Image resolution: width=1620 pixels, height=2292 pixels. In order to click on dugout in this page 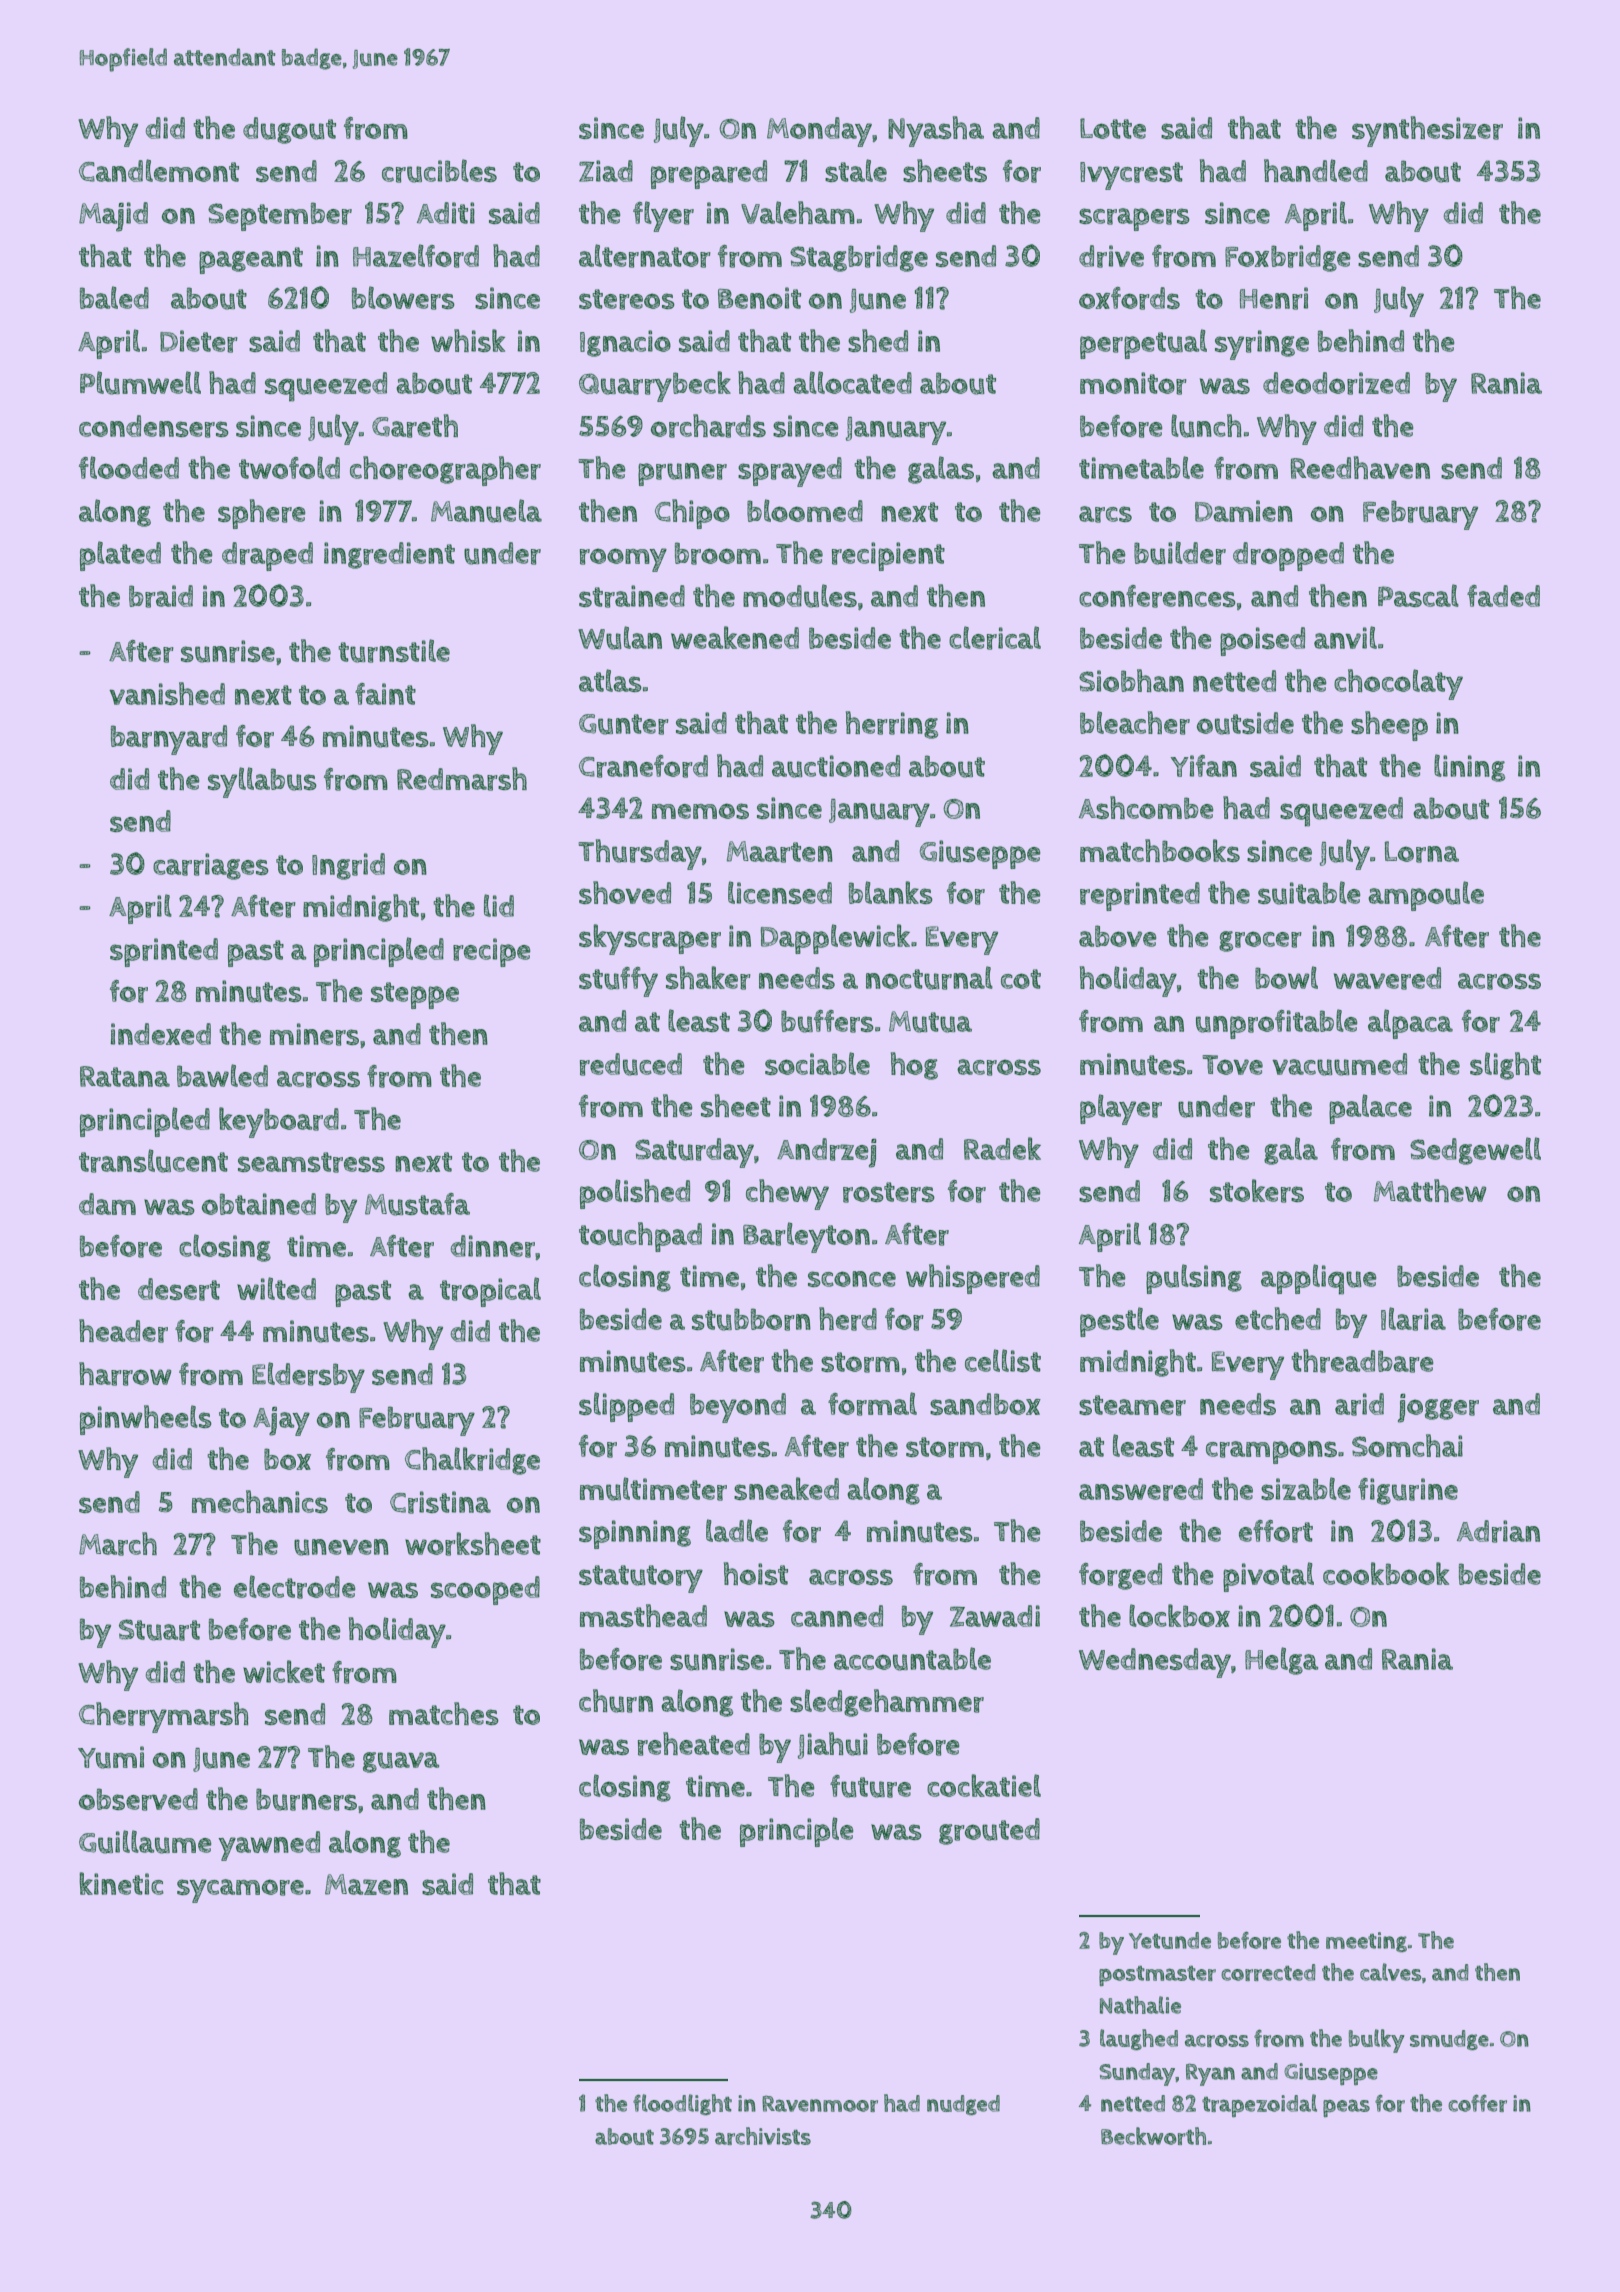, I will do `click(289, 130)`.
